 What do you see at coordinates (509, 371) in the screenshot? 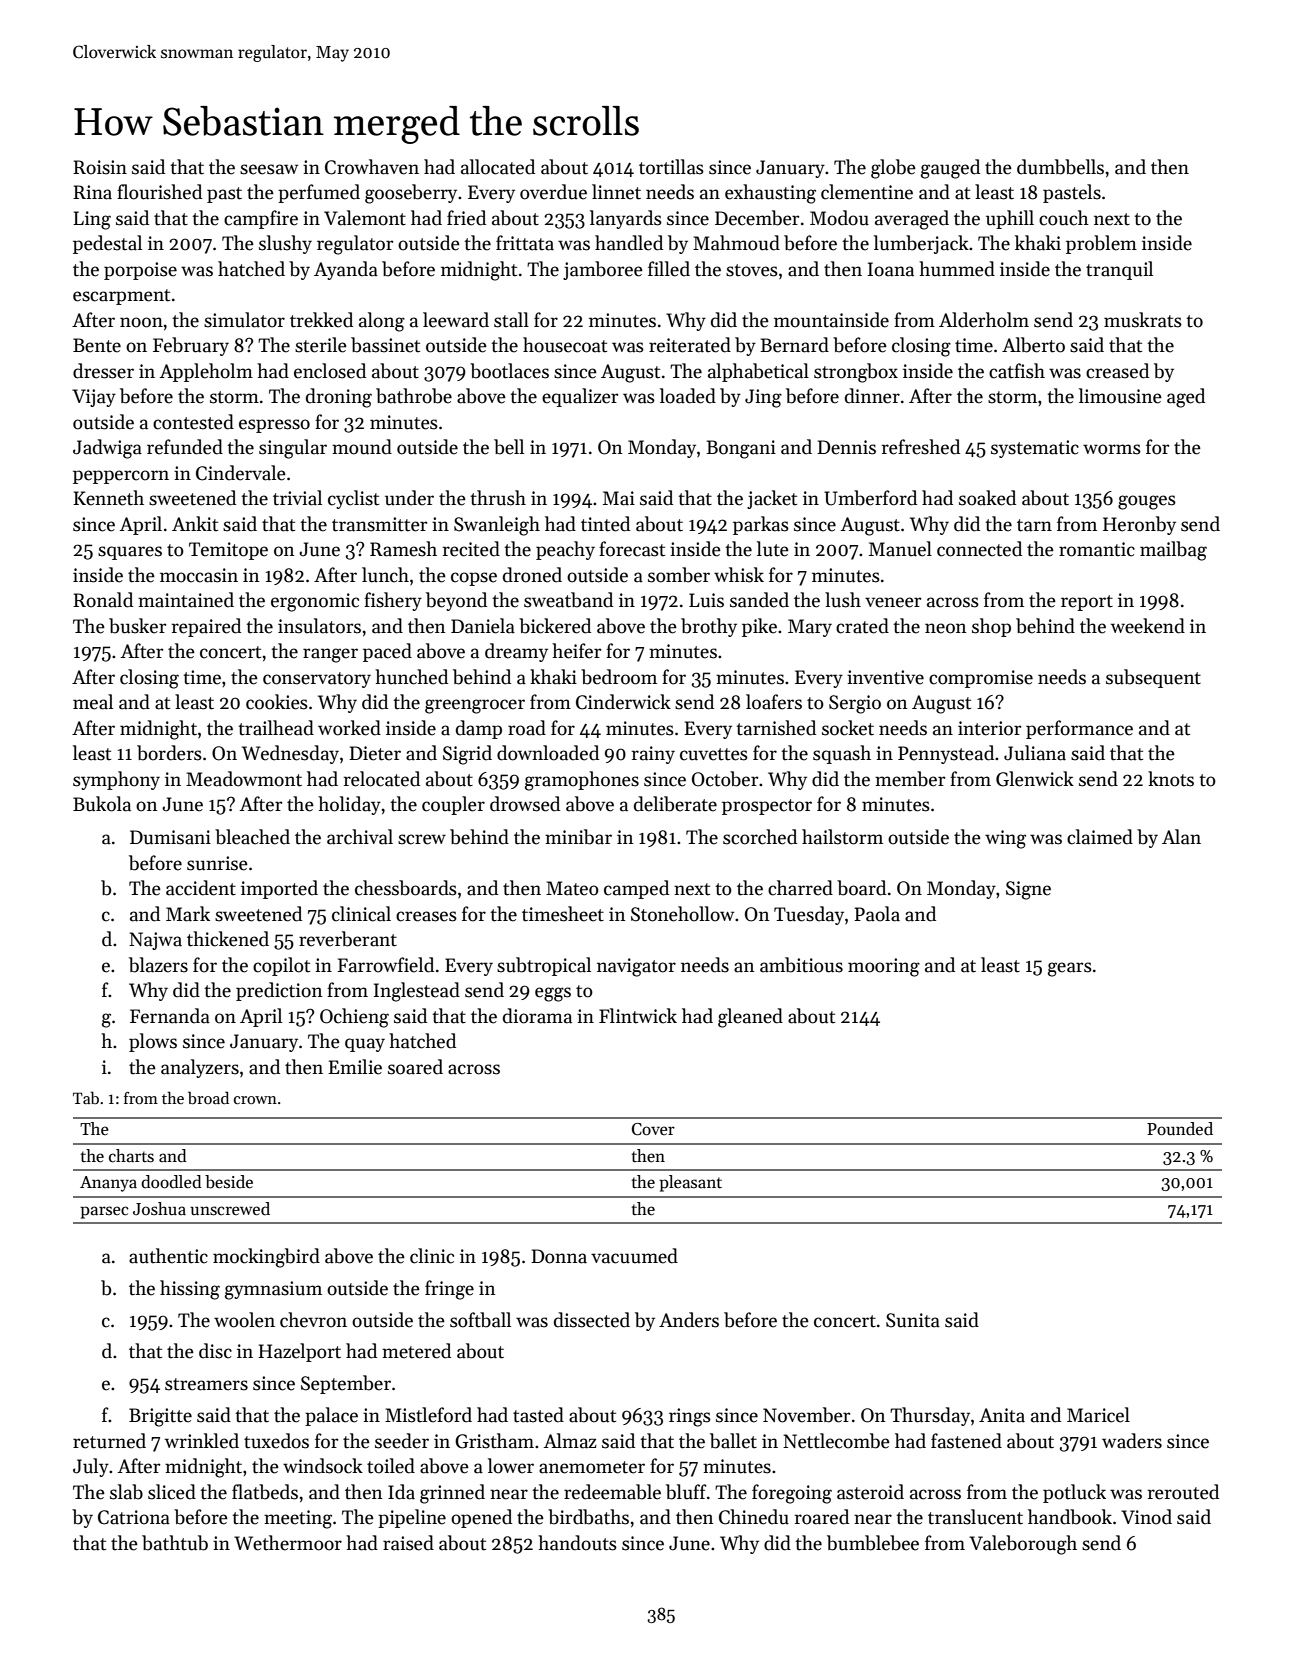
I see `bootlaces` at bounding box center [509, 371].
